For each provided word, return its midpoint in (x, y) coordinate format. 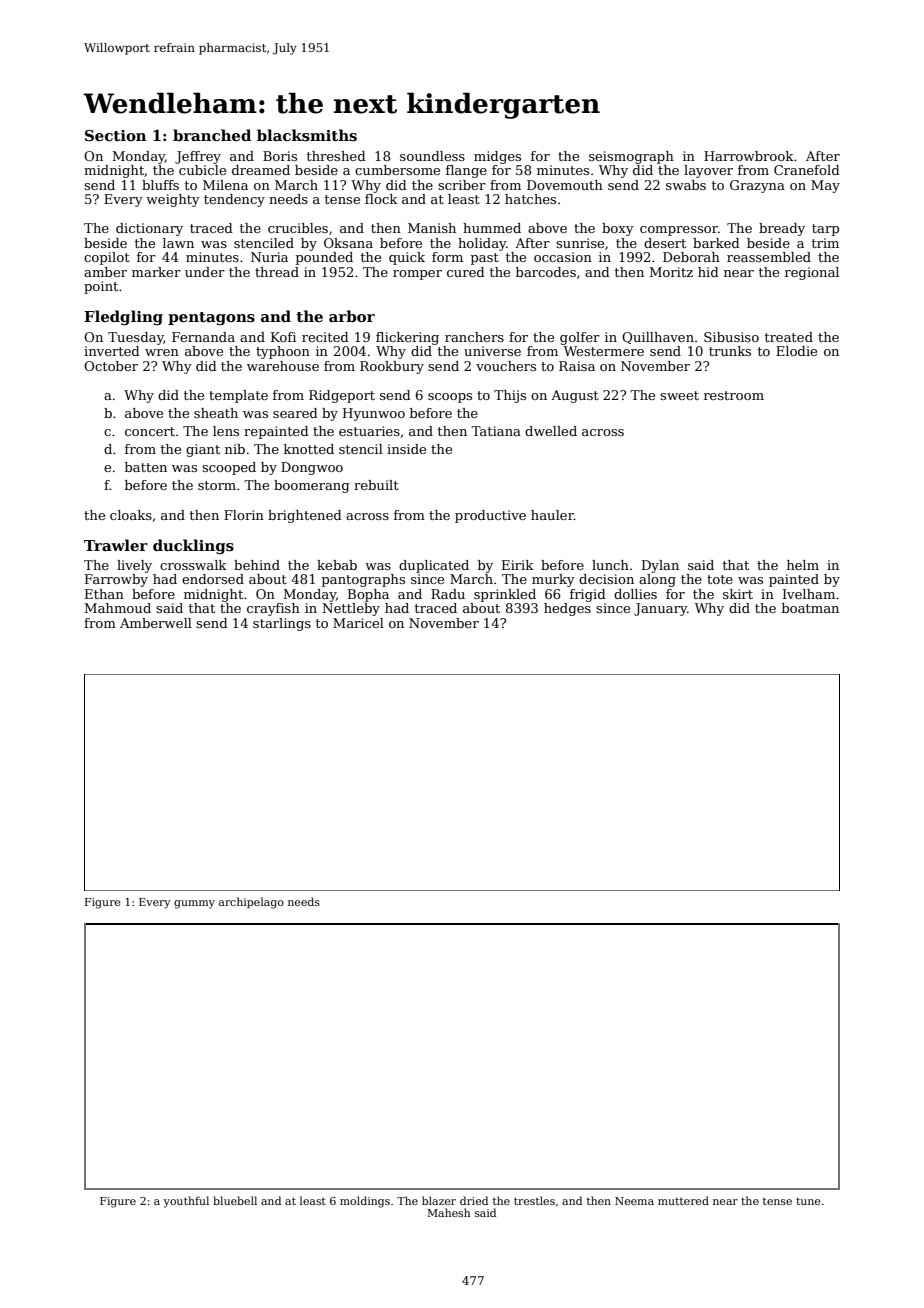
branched (212, 135)
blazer (439, 1200)
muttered (683, 1200)
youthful (186, 1202)
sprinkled (505, 595)
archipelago (251, 903)
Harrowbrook (749, 156)
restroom (734, 395)
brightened (305, 516)
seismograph (631, 157)
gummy (194, 904)
